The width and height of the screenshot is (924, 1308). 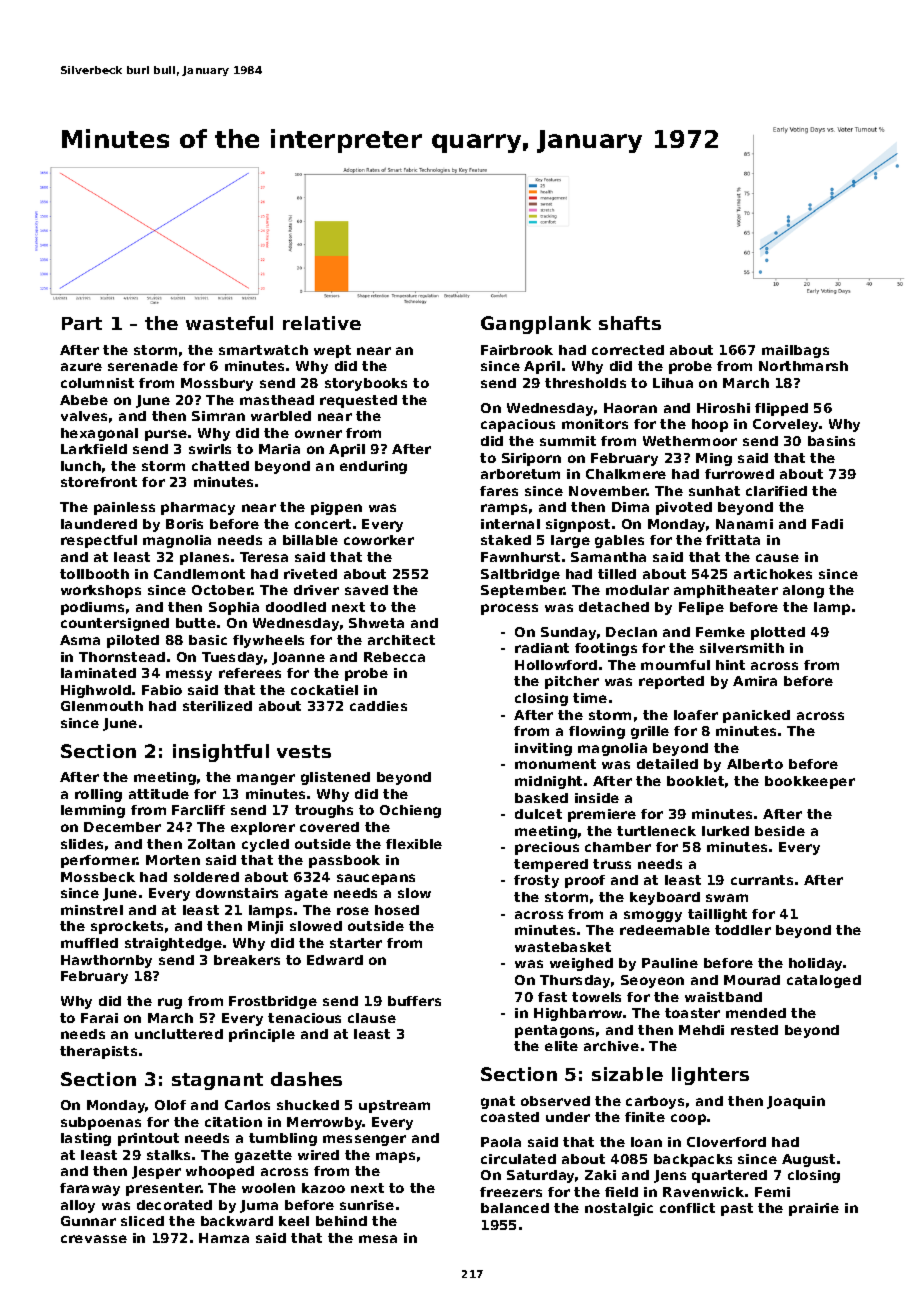 I want to click on Part, so click(x=82, y=323).
